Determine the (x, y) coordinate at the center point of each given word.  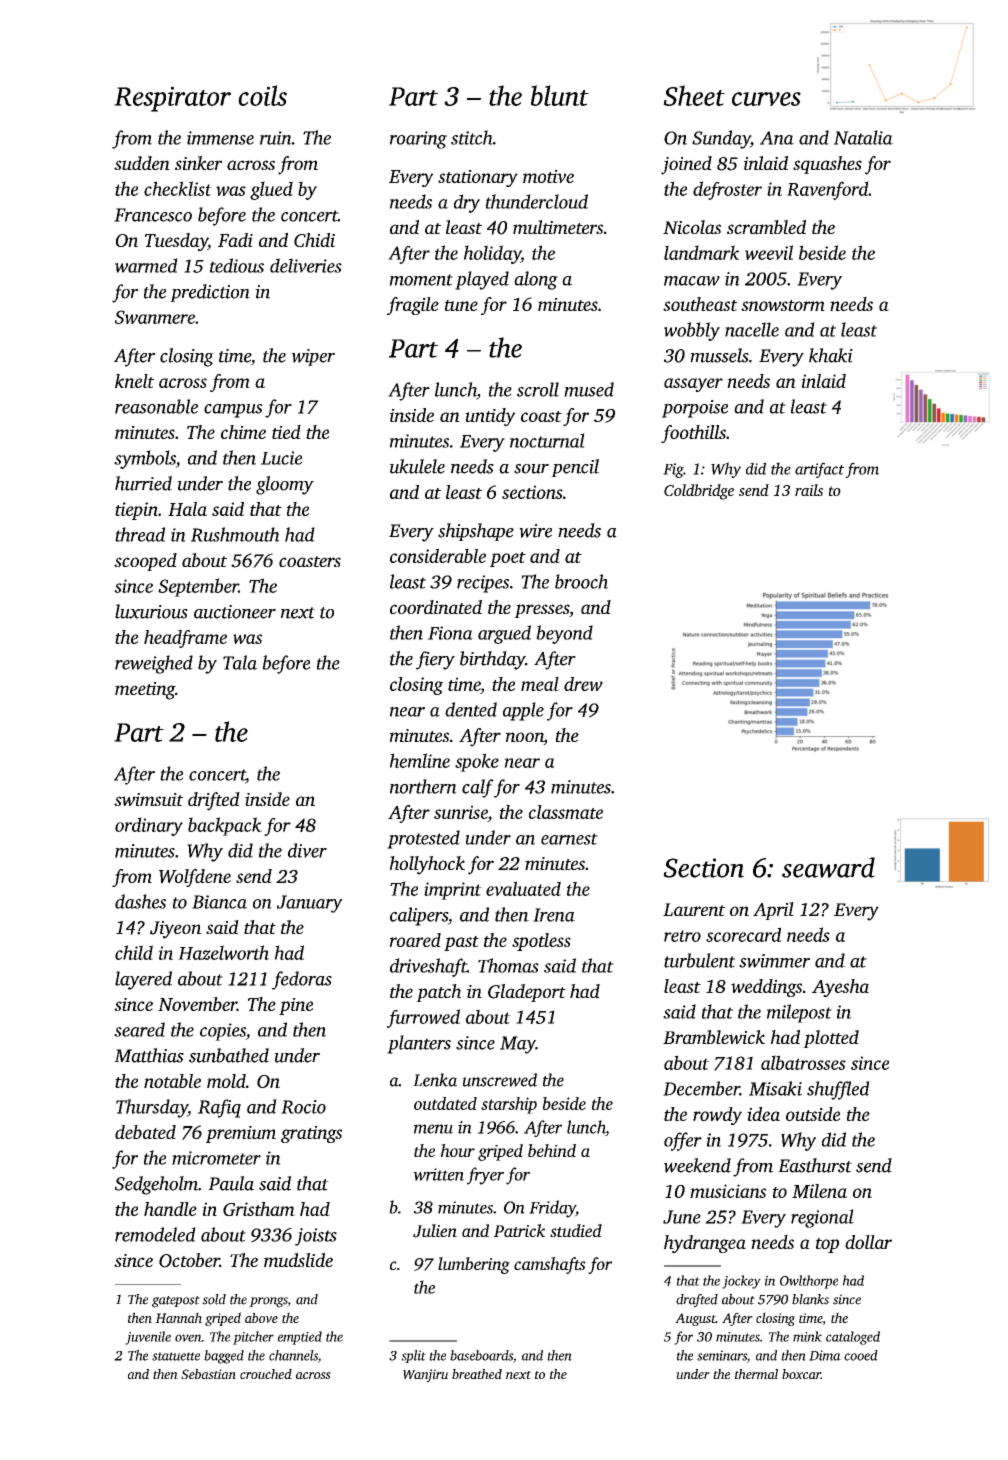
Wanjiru (425, 1375)
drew (583, 684)
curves (766, 99)
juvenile (148, 1338)
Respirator (172, 99)
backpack (225, 826)
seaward (828, 867)
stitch (472, 137)
